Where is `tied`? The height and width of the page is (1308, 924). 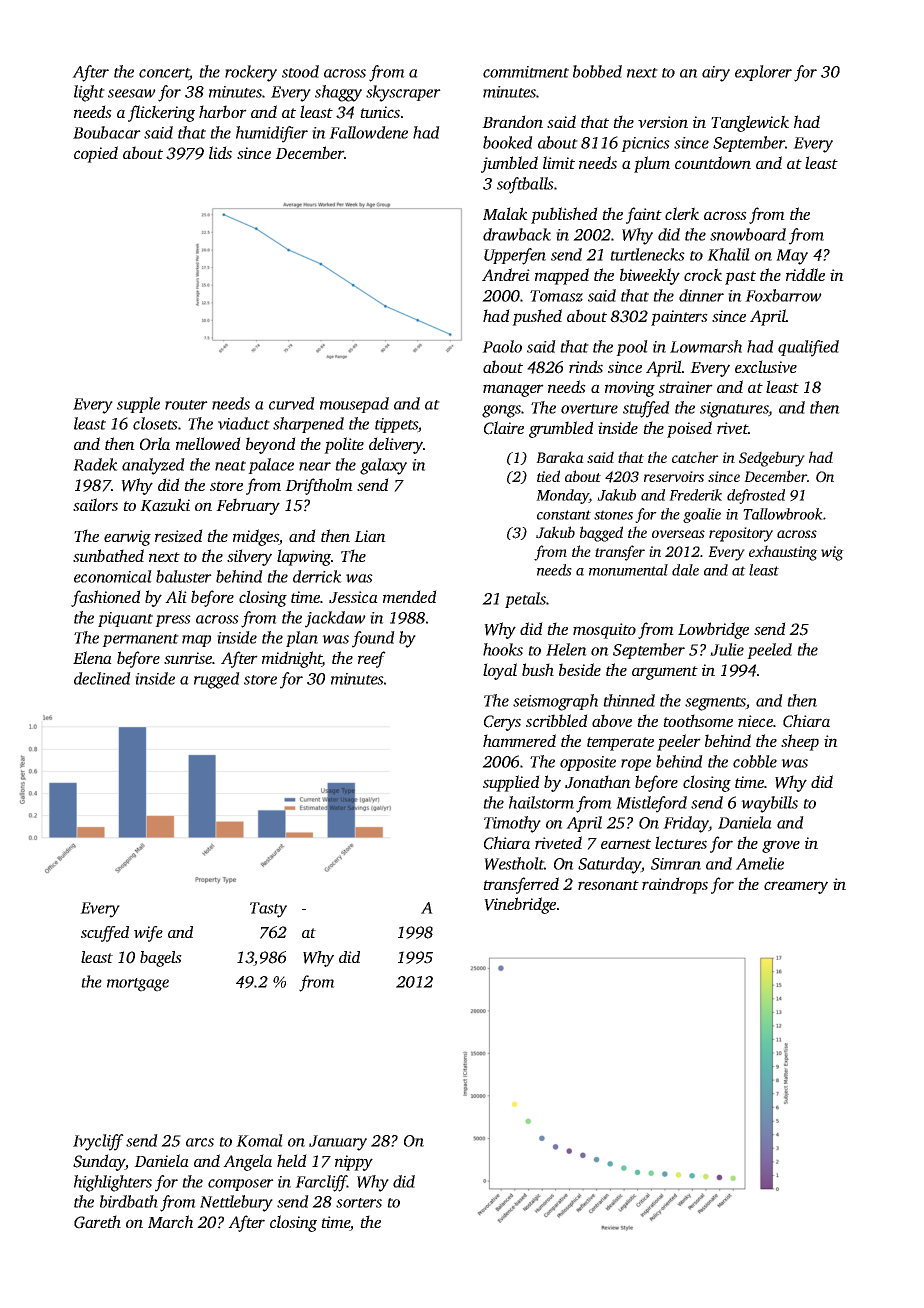
tied is located at coordinates (548, 476).
